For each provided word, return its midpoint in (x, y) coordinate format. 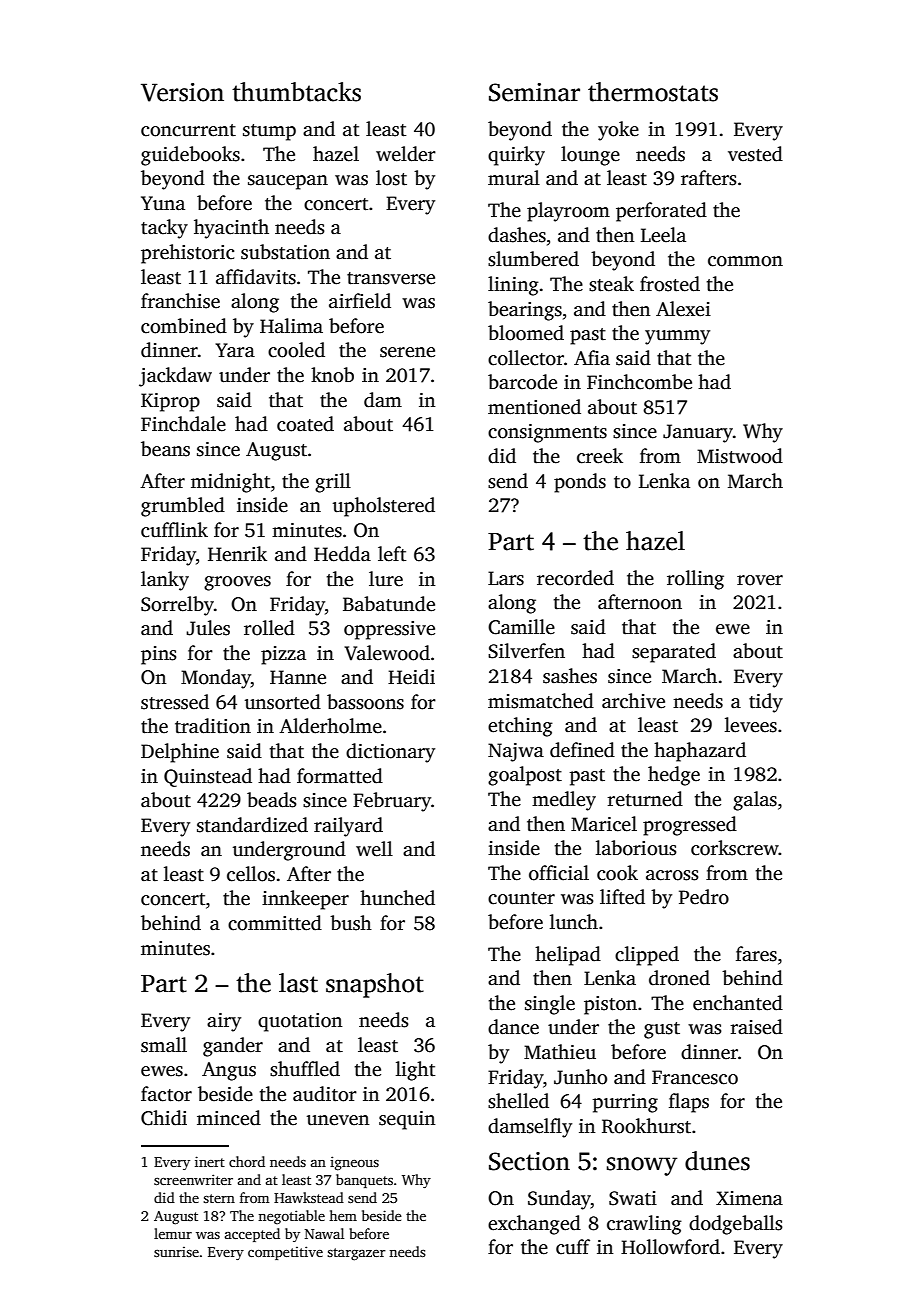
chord (247, 1161)
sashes (570, 676)
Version (182, 92)
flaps (689, 1103)
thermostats (653, 92)
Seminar (534, 92)
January (698, 433)
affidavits (256, 277)
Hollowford (670, 1247)
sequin (407, 1120)
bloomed (526, 333)
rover (760, 580)
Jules (208, 628)
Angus (229, 1071)
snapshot (375, 985)
